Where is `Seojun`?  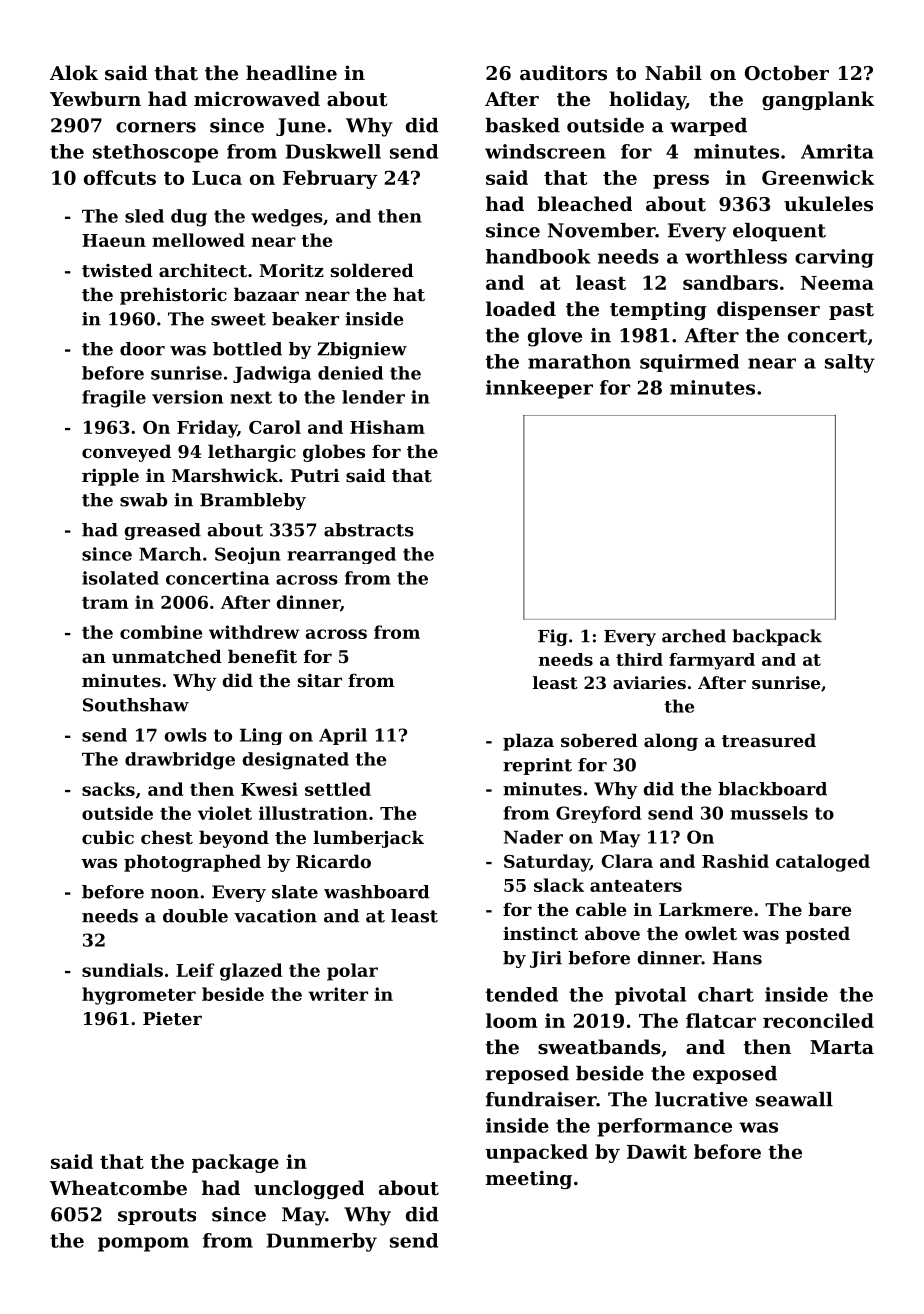
Seojun is located at coordinates (248, 555).
